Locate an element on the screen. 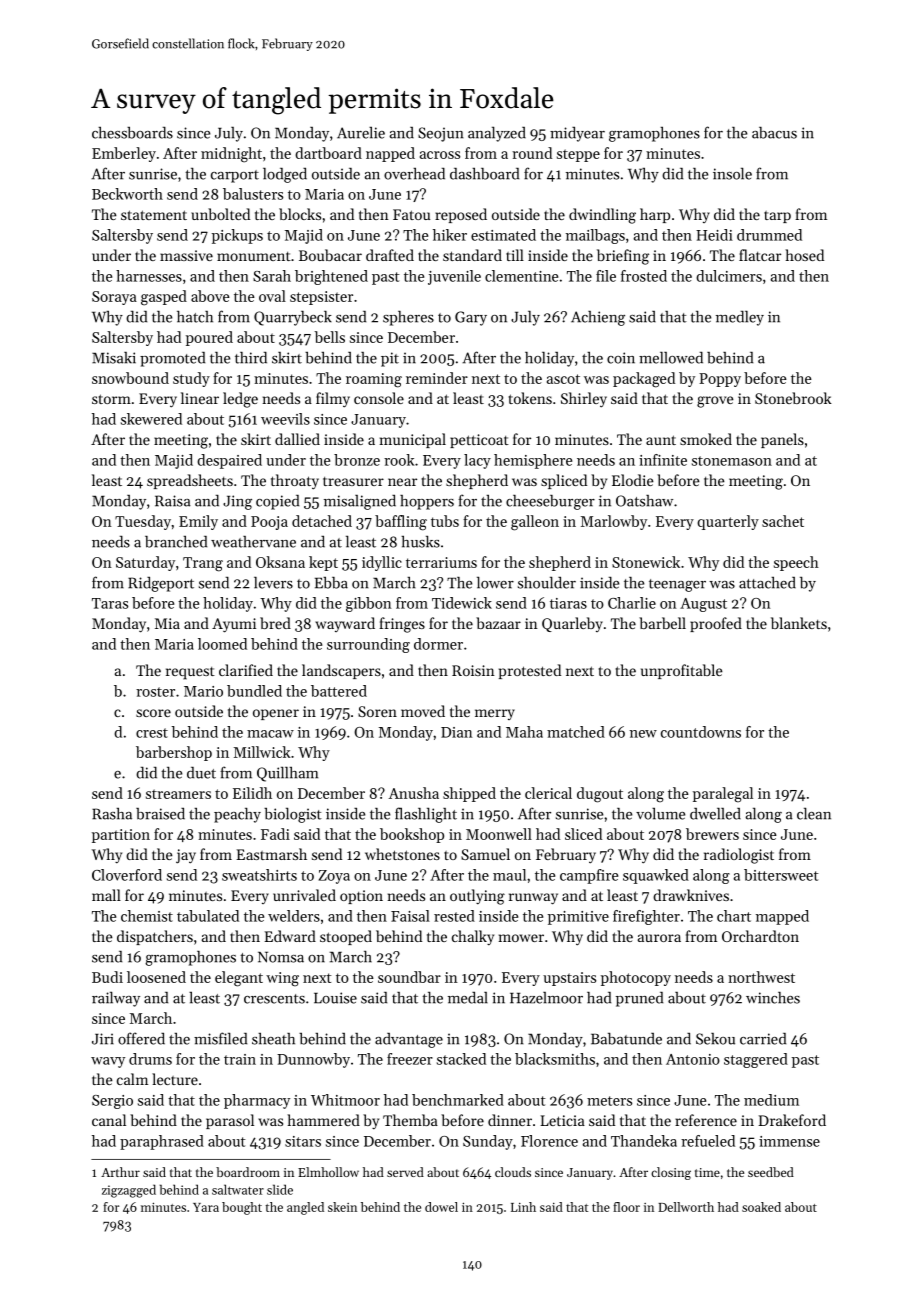 Image resolution: width=924 pixels, height=1308 pixels. poured is located at coordinates (209, 338).
